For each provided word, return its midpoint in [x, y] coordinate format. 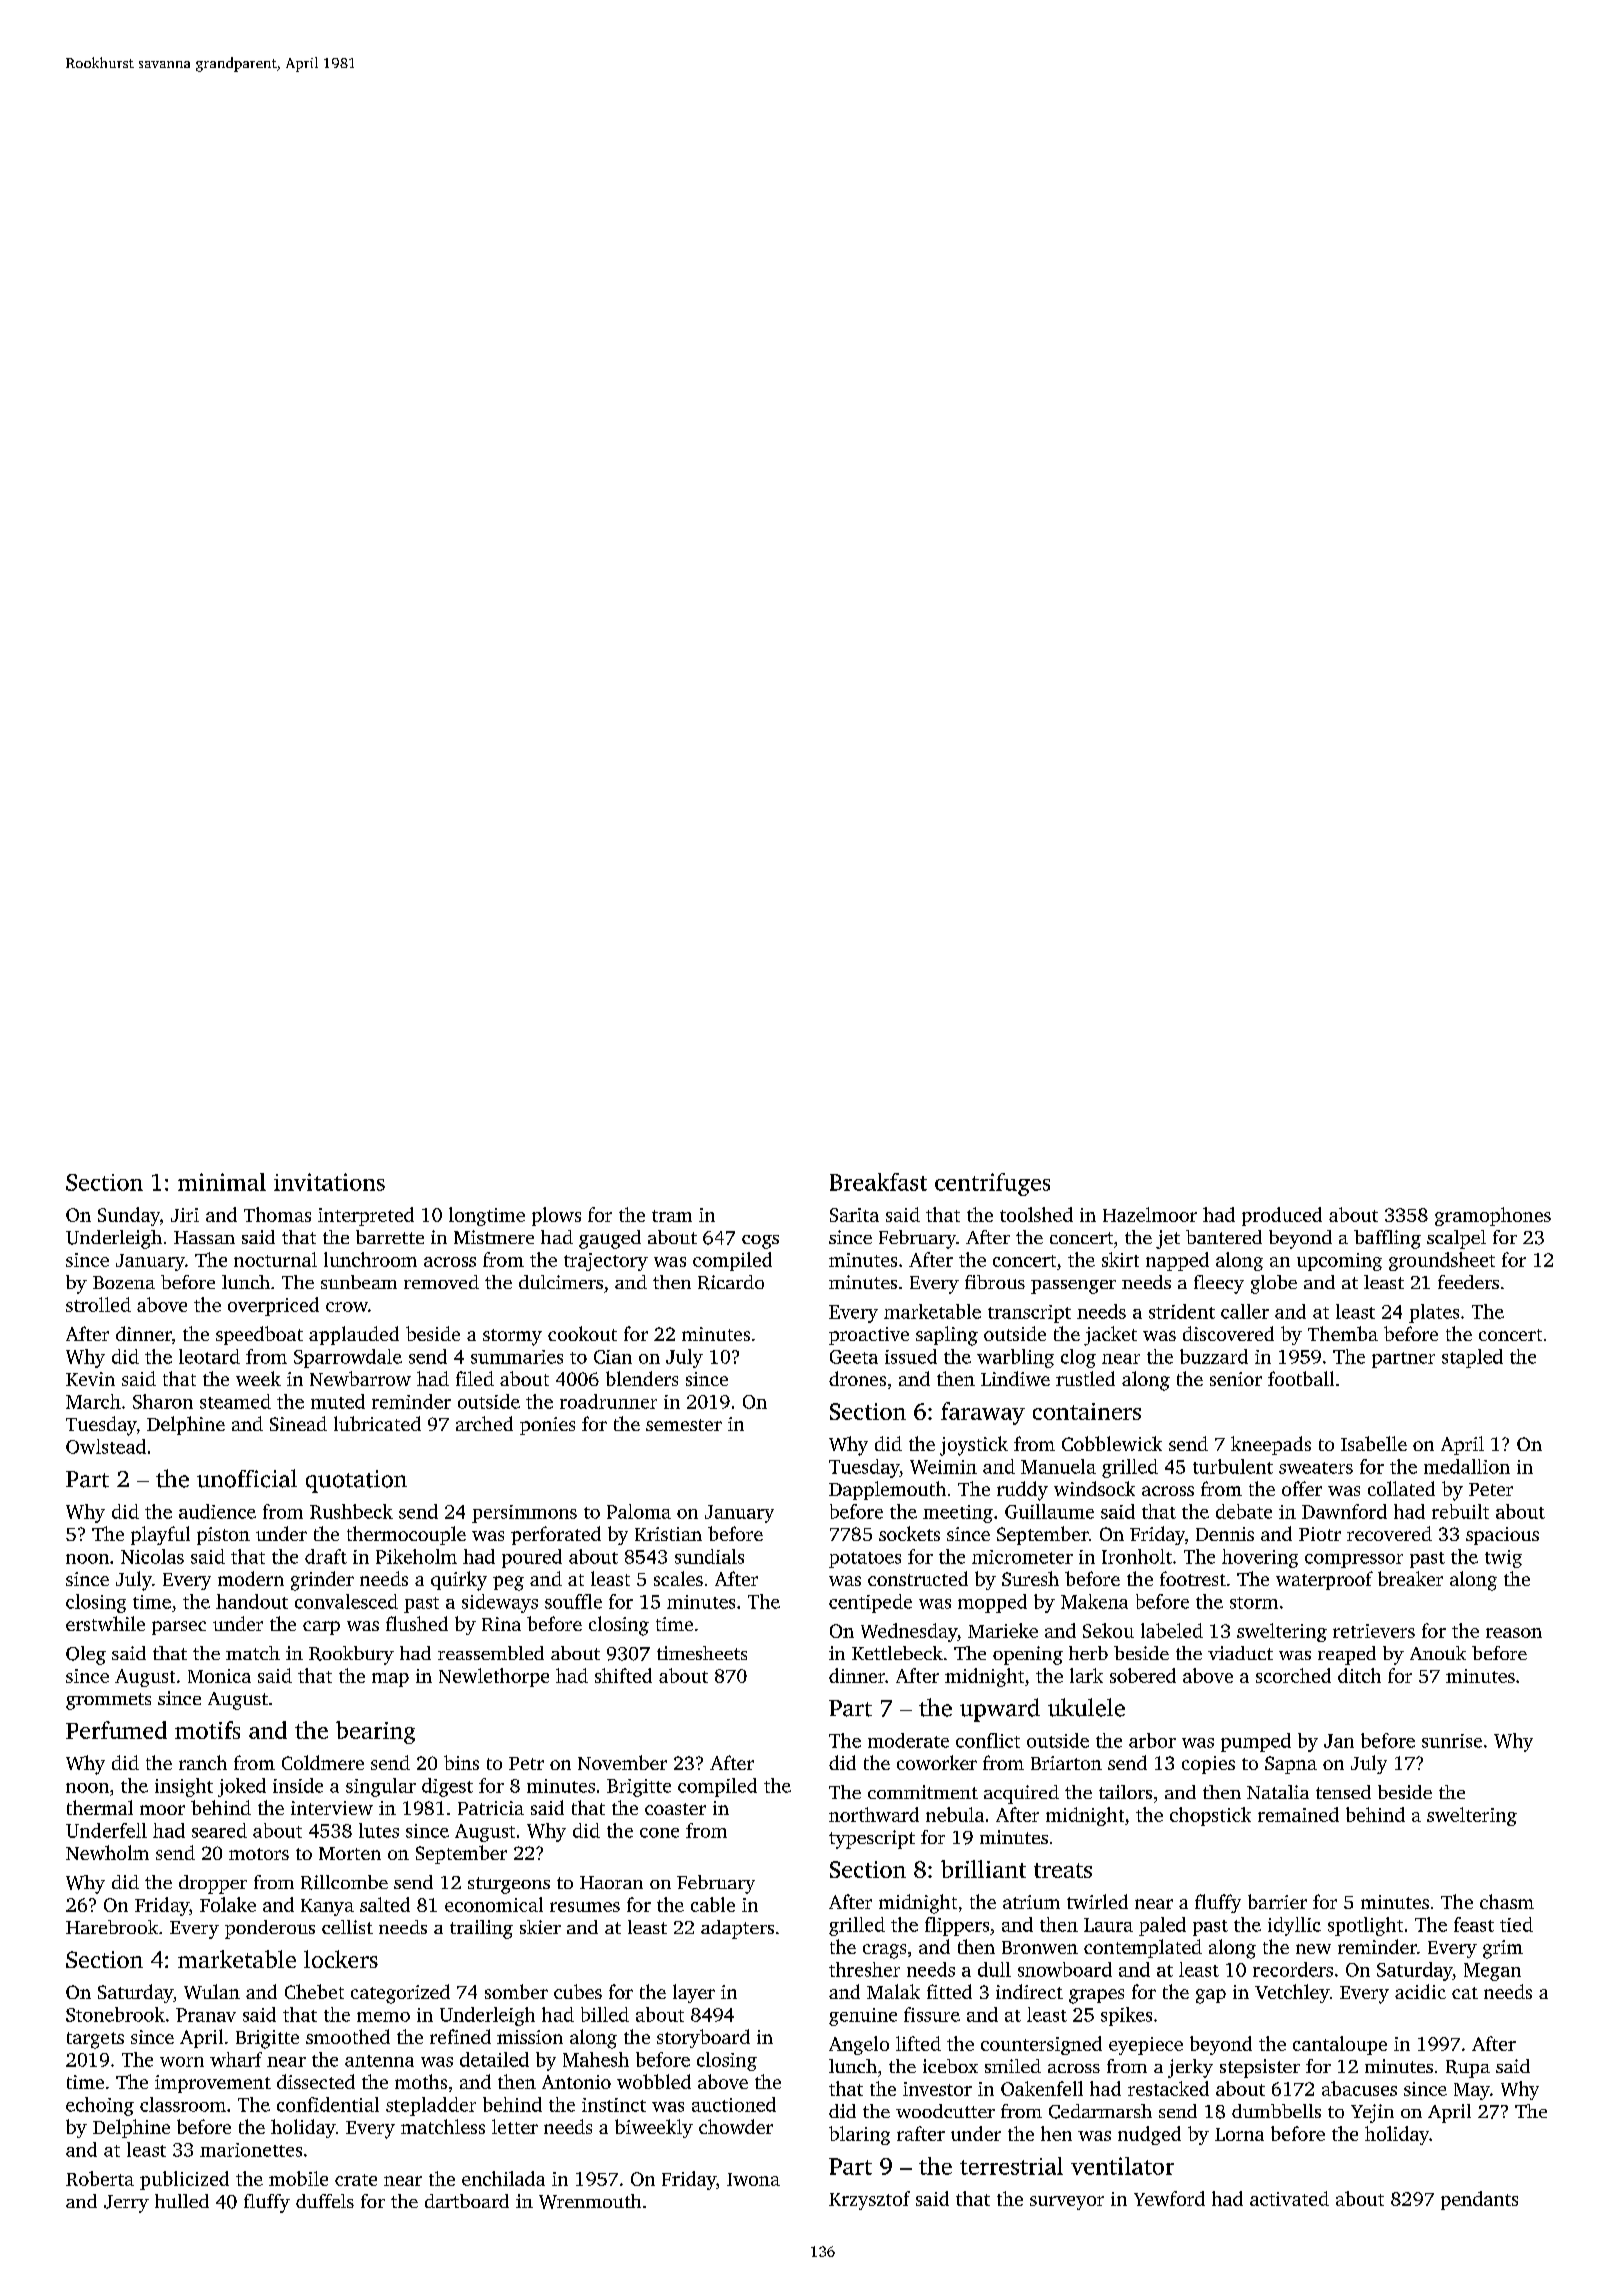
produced [1282, 1216]
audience [217, 1511]
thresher [864, 1969]
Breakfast [878, 1182]
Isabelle [1374, 1443]
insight [184, 1787]
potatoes [865, 1560]
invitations [329, 1182]
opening [1028, 1655]
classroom [183, 2104]
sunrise [1452, 1741]
